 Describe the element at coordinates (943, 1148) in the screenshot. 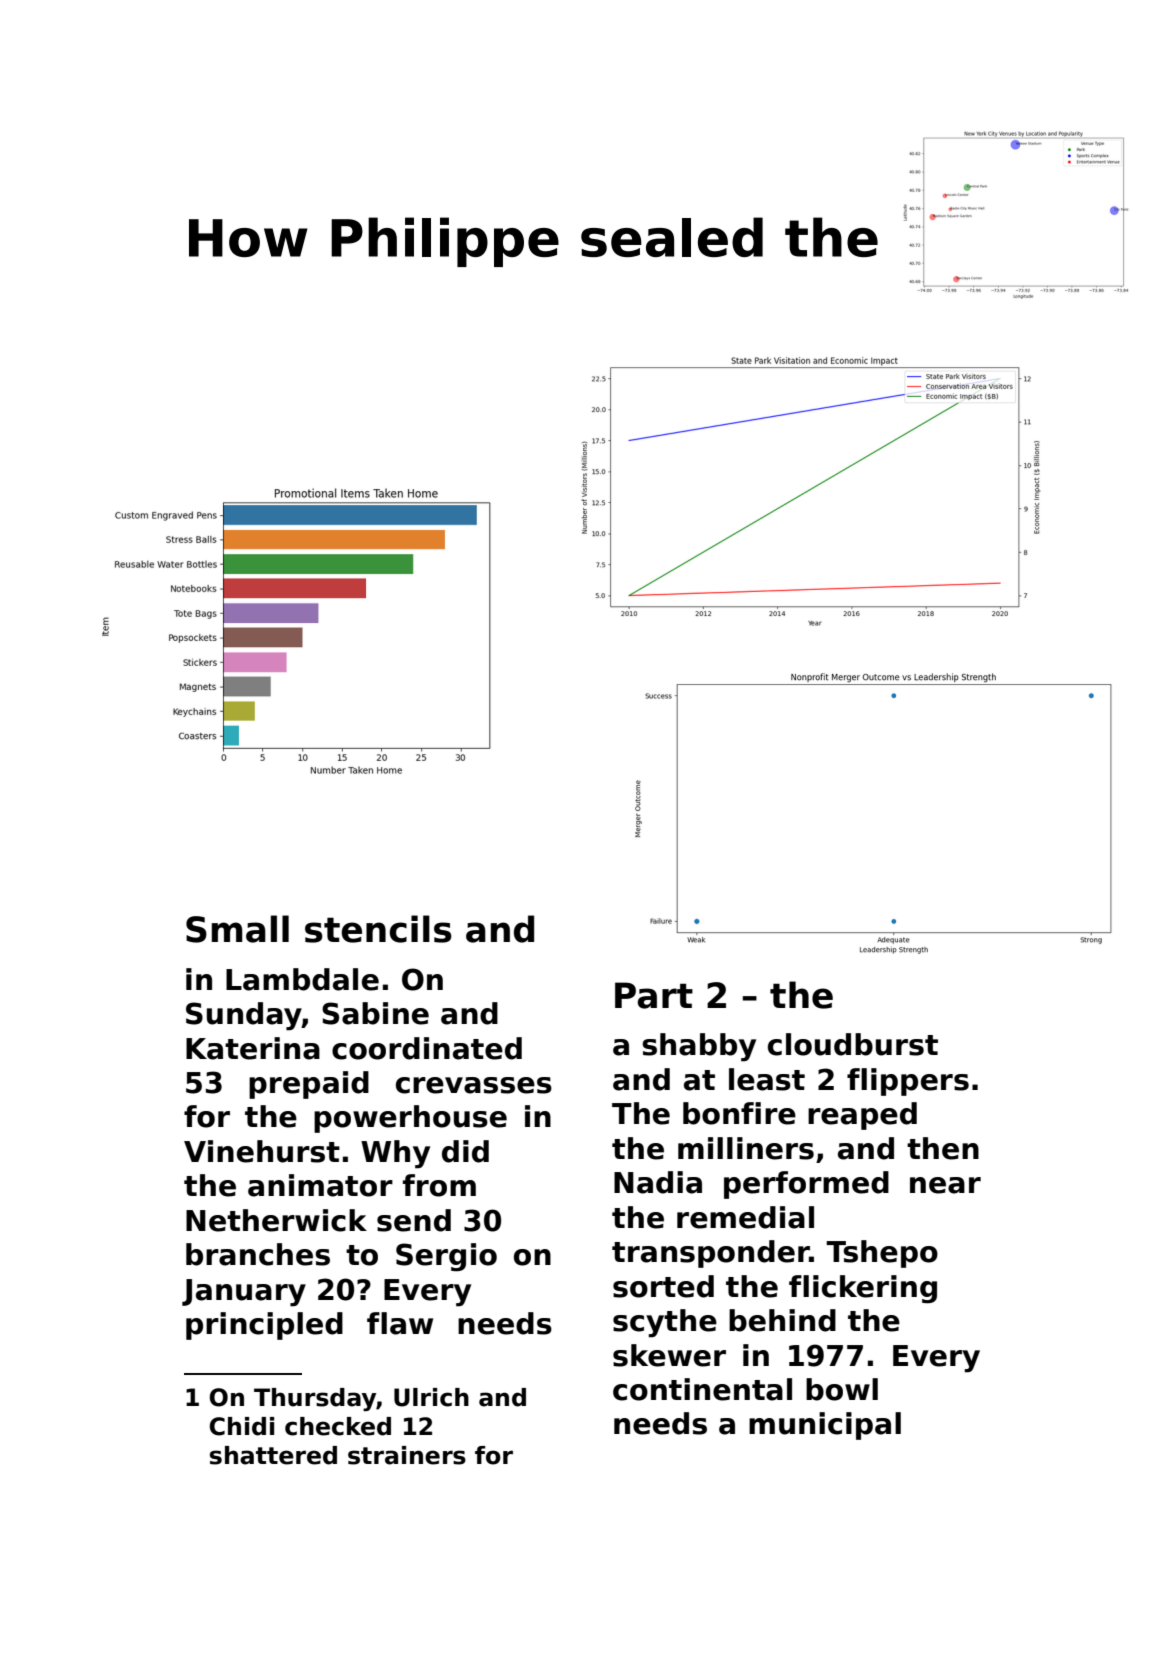

I see `then` at that location.
